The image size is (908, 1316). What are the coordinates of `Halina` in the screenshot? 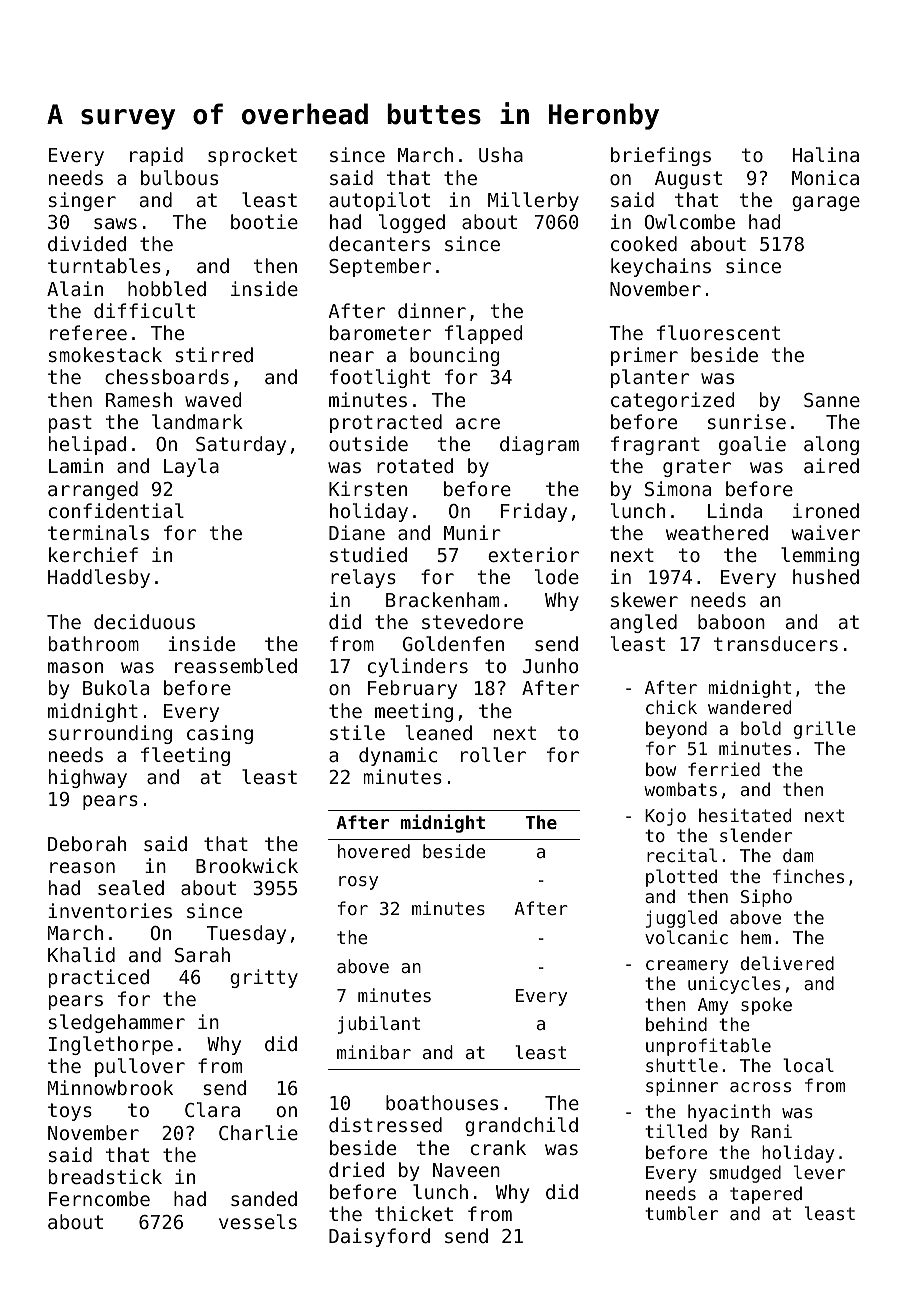 It's located at (826, 154).
